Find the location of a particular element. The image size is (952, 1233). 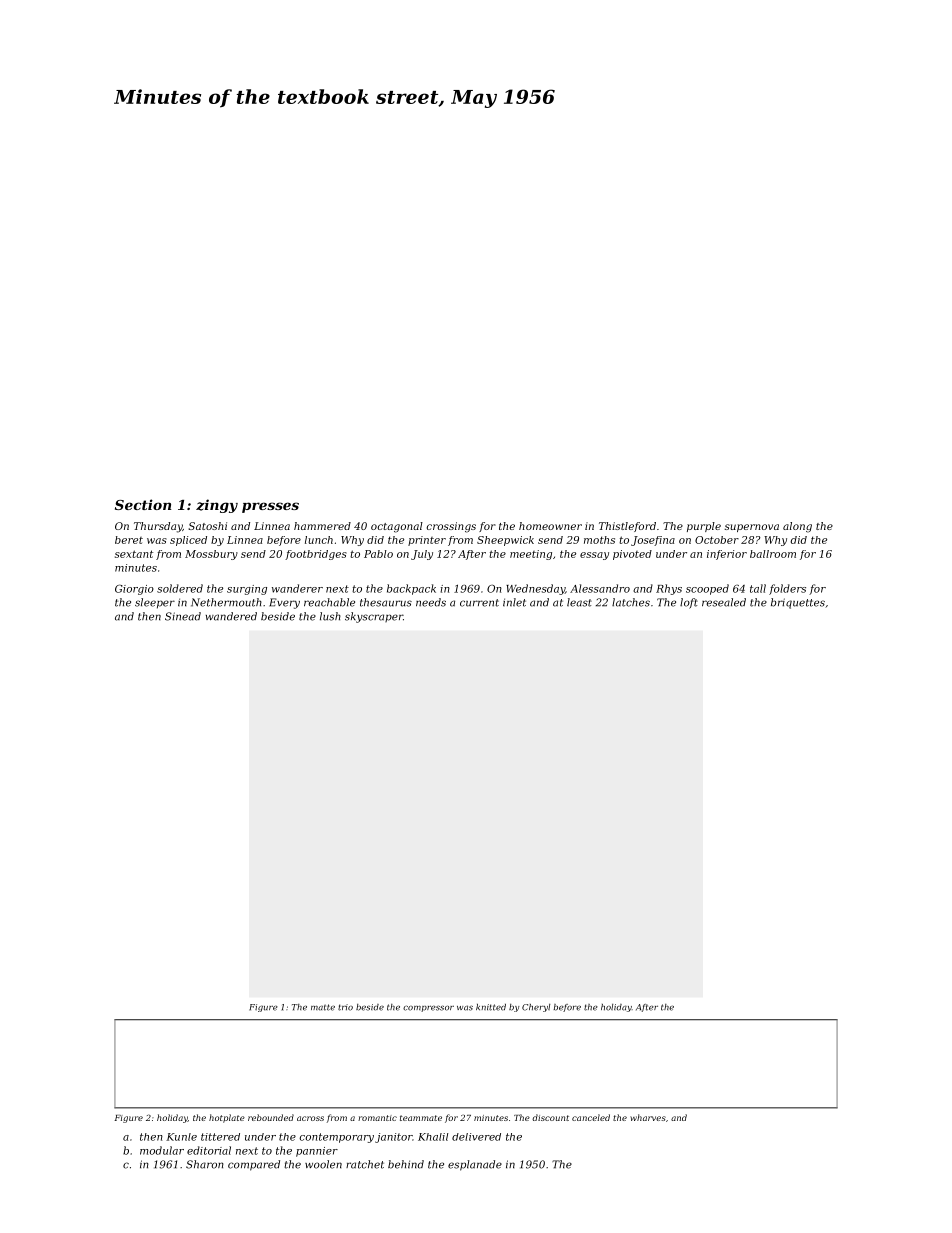

homeowner is located at coordinates (550, 526).
